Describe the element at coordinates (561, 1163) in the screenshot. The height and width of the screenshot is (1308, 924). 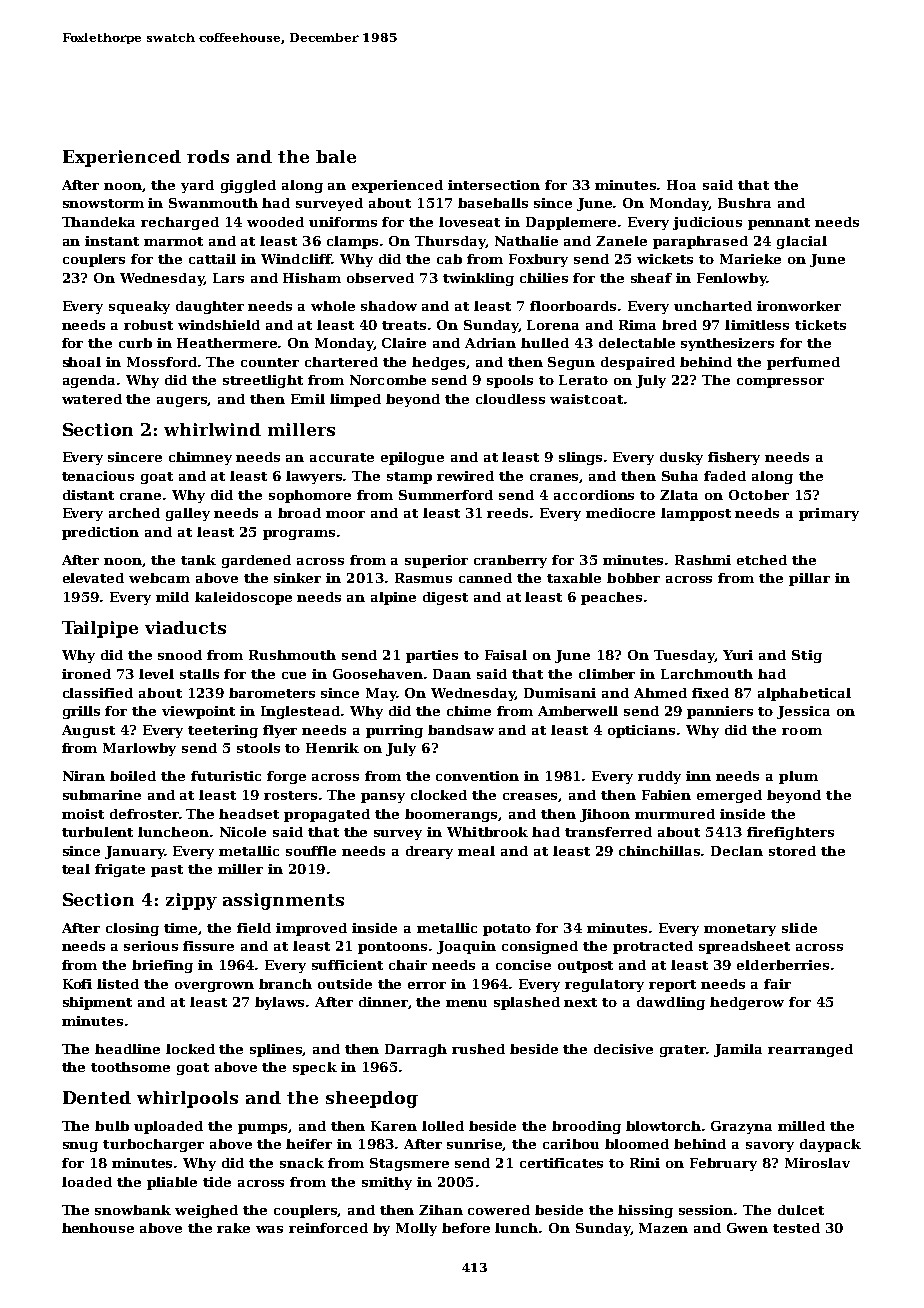
I see `certificates` at that location.
